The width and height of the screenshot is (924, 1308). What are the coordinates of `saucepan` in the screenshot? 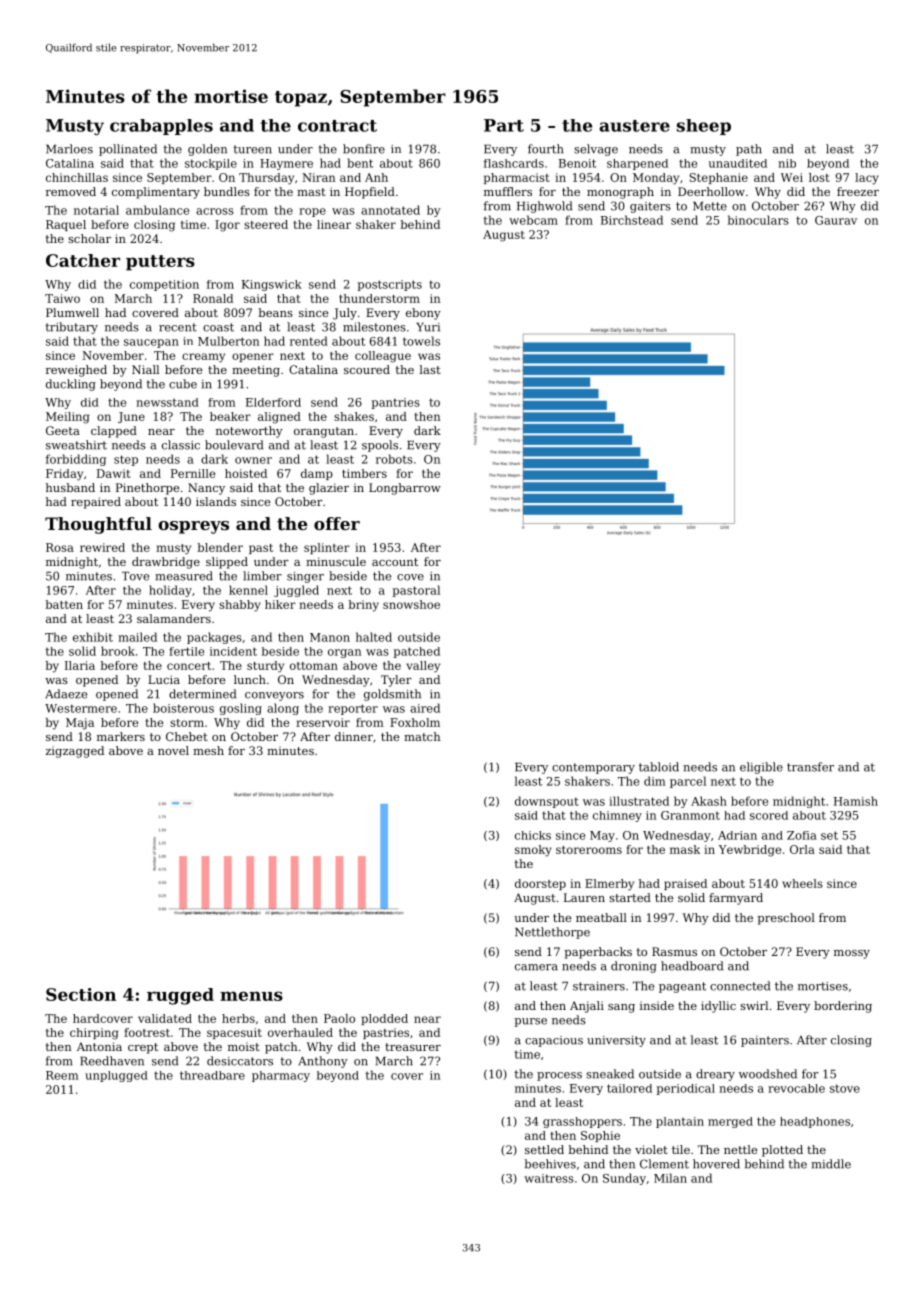 It's located at (151, 343).
